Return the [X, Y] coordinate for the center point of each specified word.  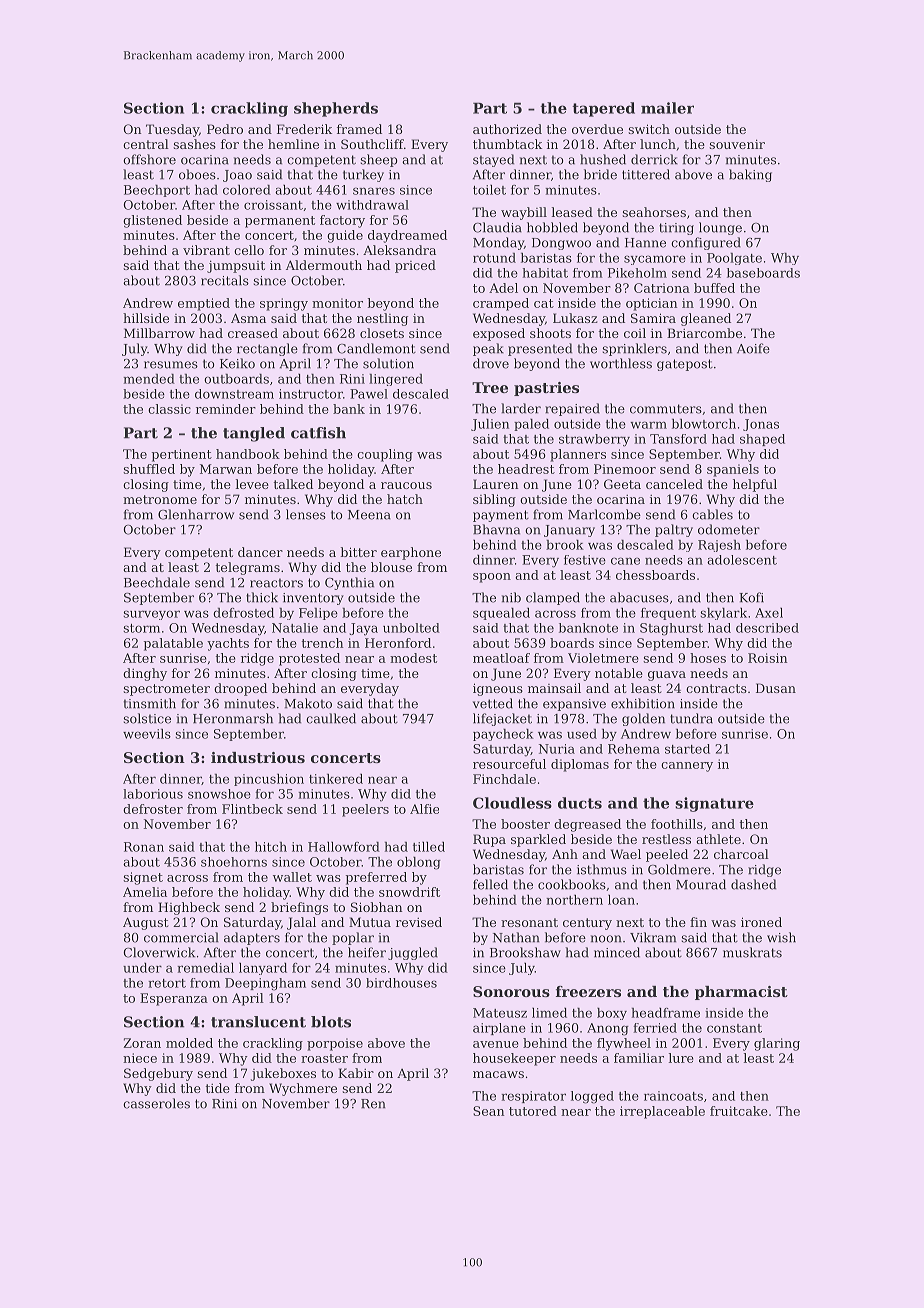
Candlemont [376, 348]
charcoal [741, 854]
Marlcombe [604, 514]
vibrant [206, 250]
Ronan [144, 847]
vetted [493, 703]
